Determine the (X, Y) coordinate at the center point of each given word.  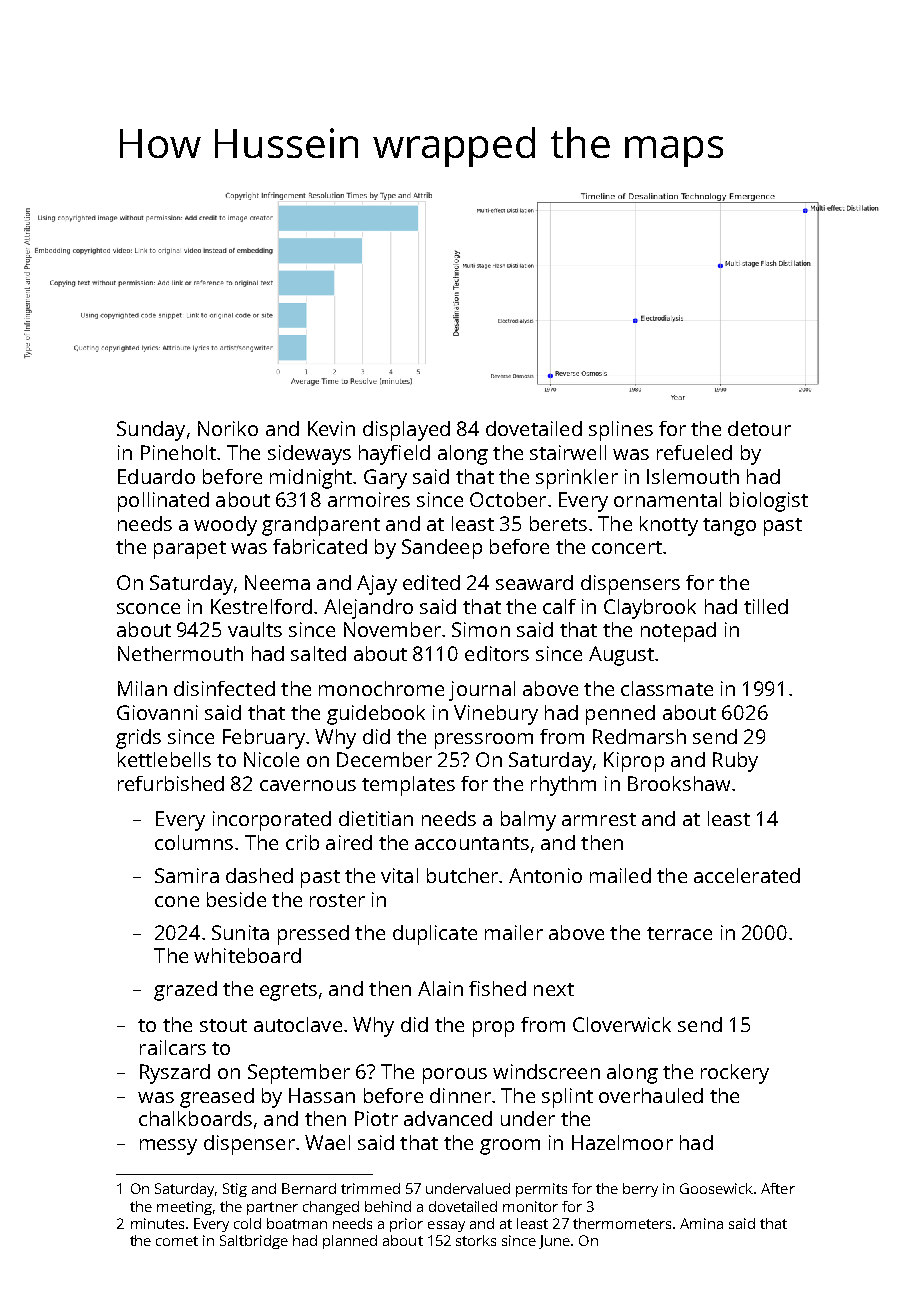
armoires (369, 499)
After (778, 1188)
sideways (309, 455)
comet (177, 1241)
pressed (313, 935)
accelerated (747, 875)
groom (510, 1147)
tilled (766, 606)
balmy (528, 821)
